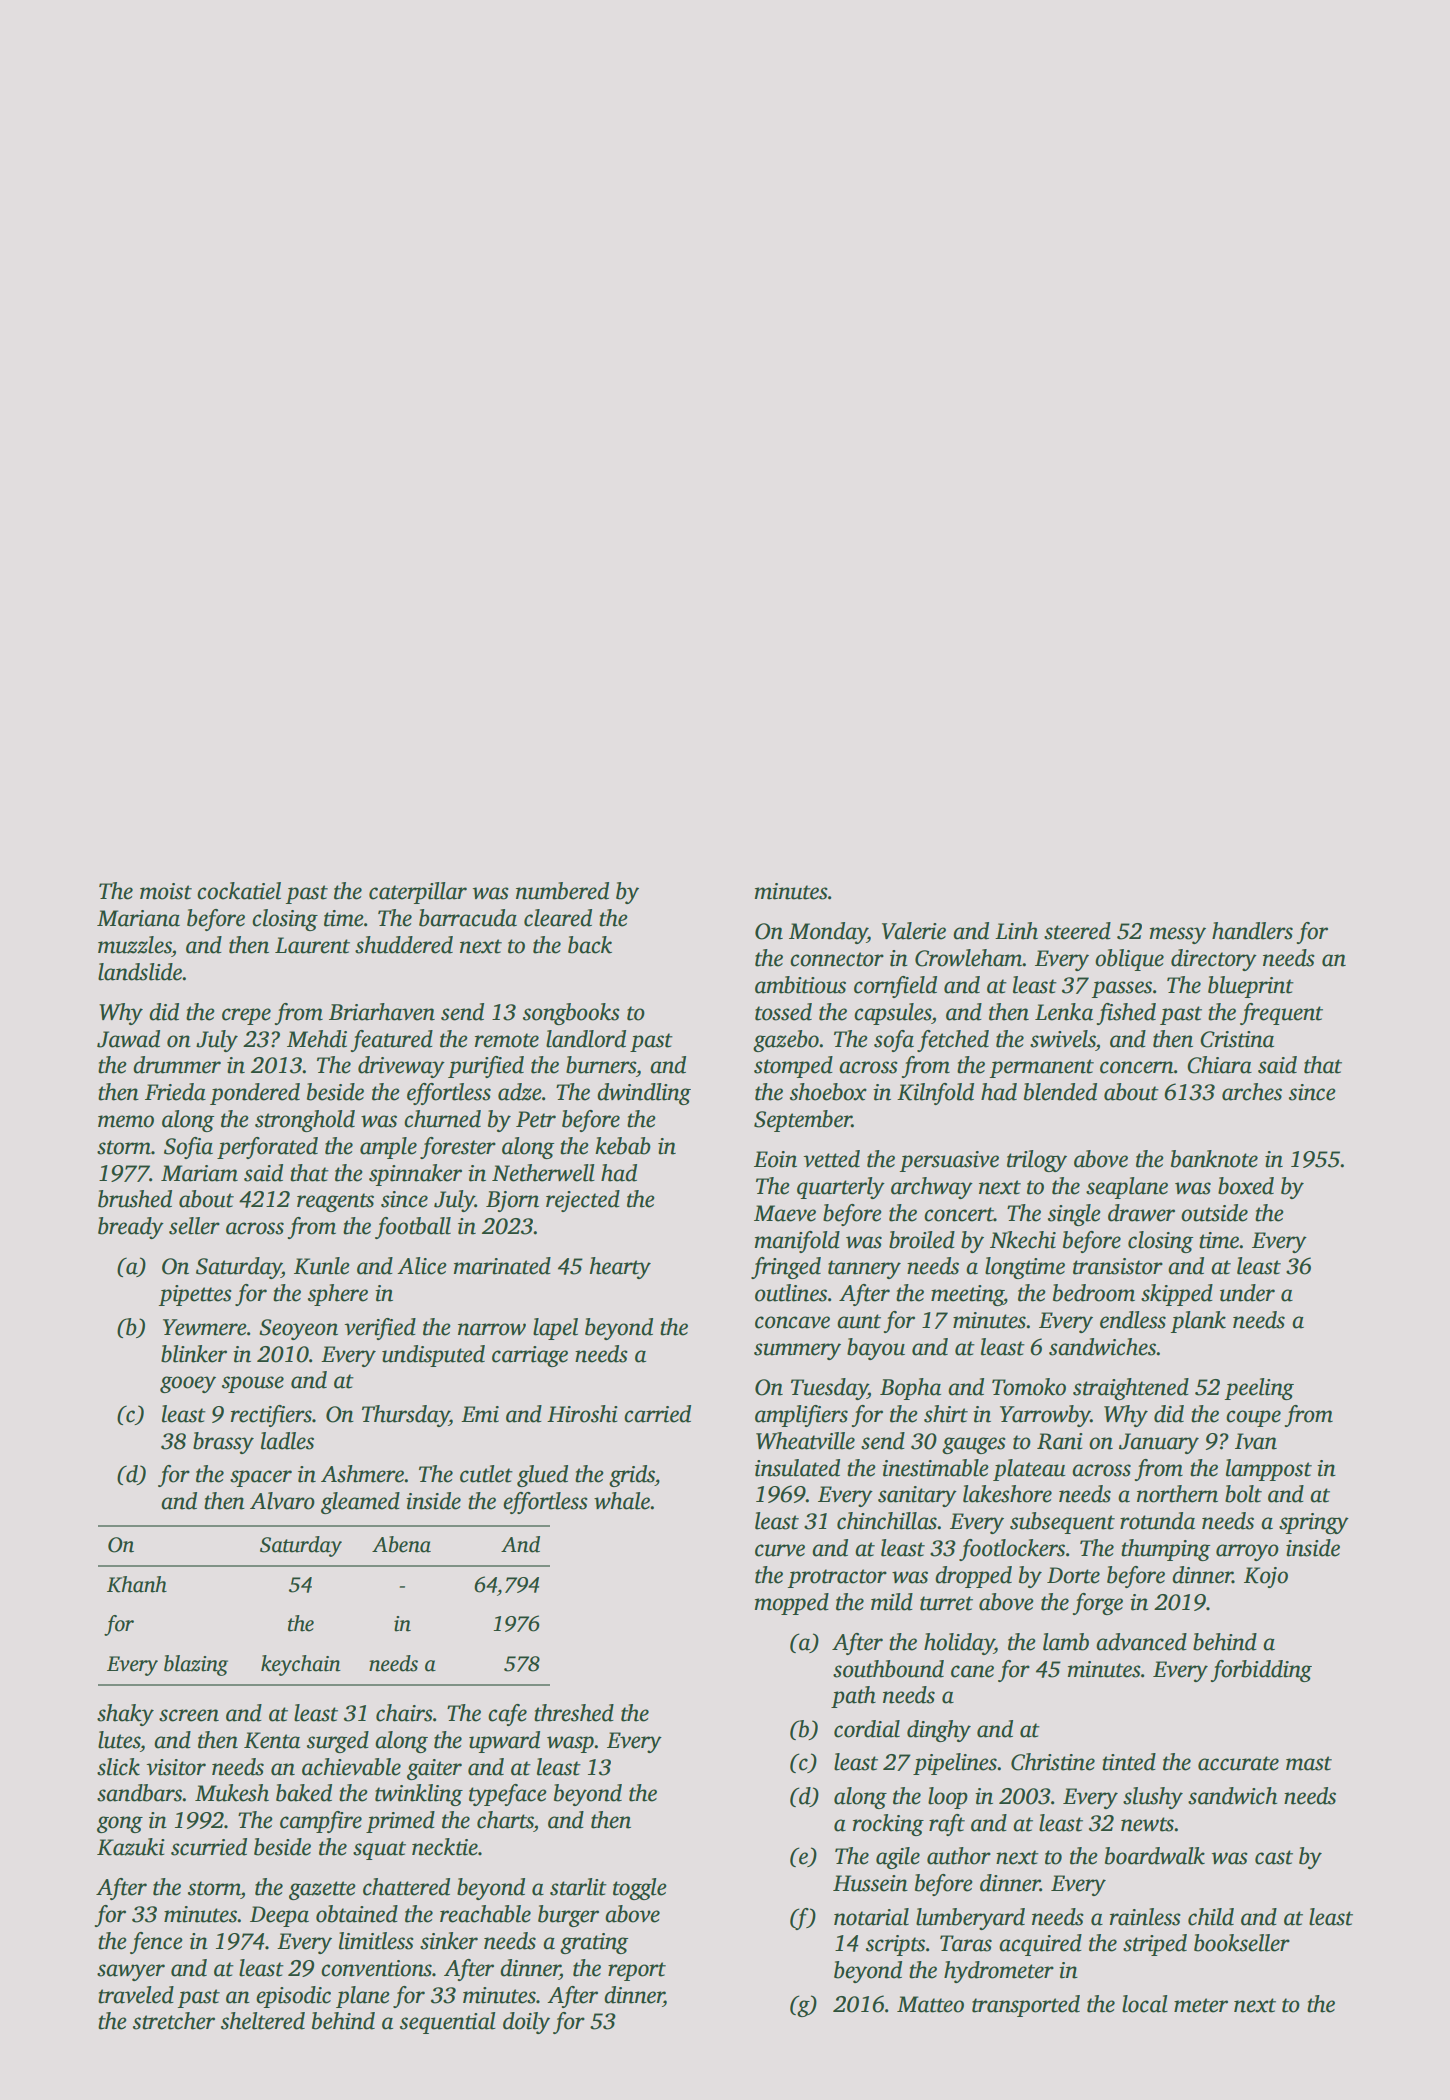 The height and width of the document is (2100, 1450). What do you see at coordinates (448, 2023) in the document?
I see `sequential` at bounding box center [448, 2023].
